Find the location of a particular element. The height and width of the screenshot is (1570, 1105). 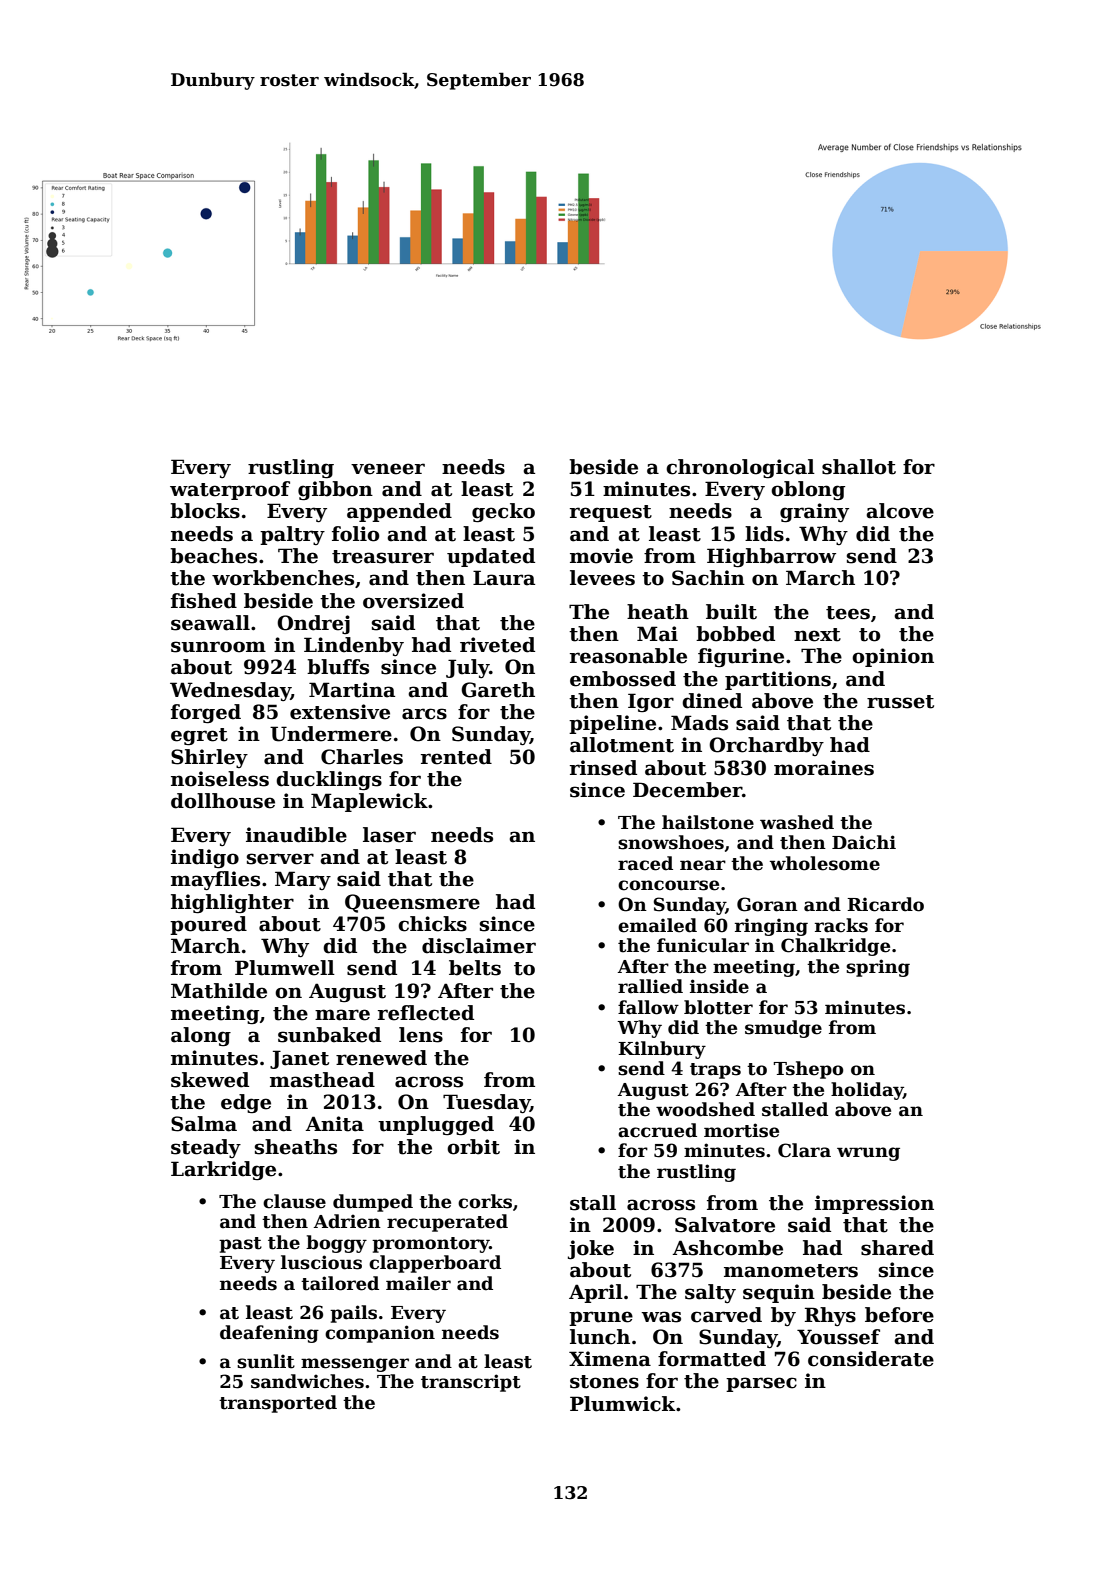

chronological is located at coordinates (740, 468).
